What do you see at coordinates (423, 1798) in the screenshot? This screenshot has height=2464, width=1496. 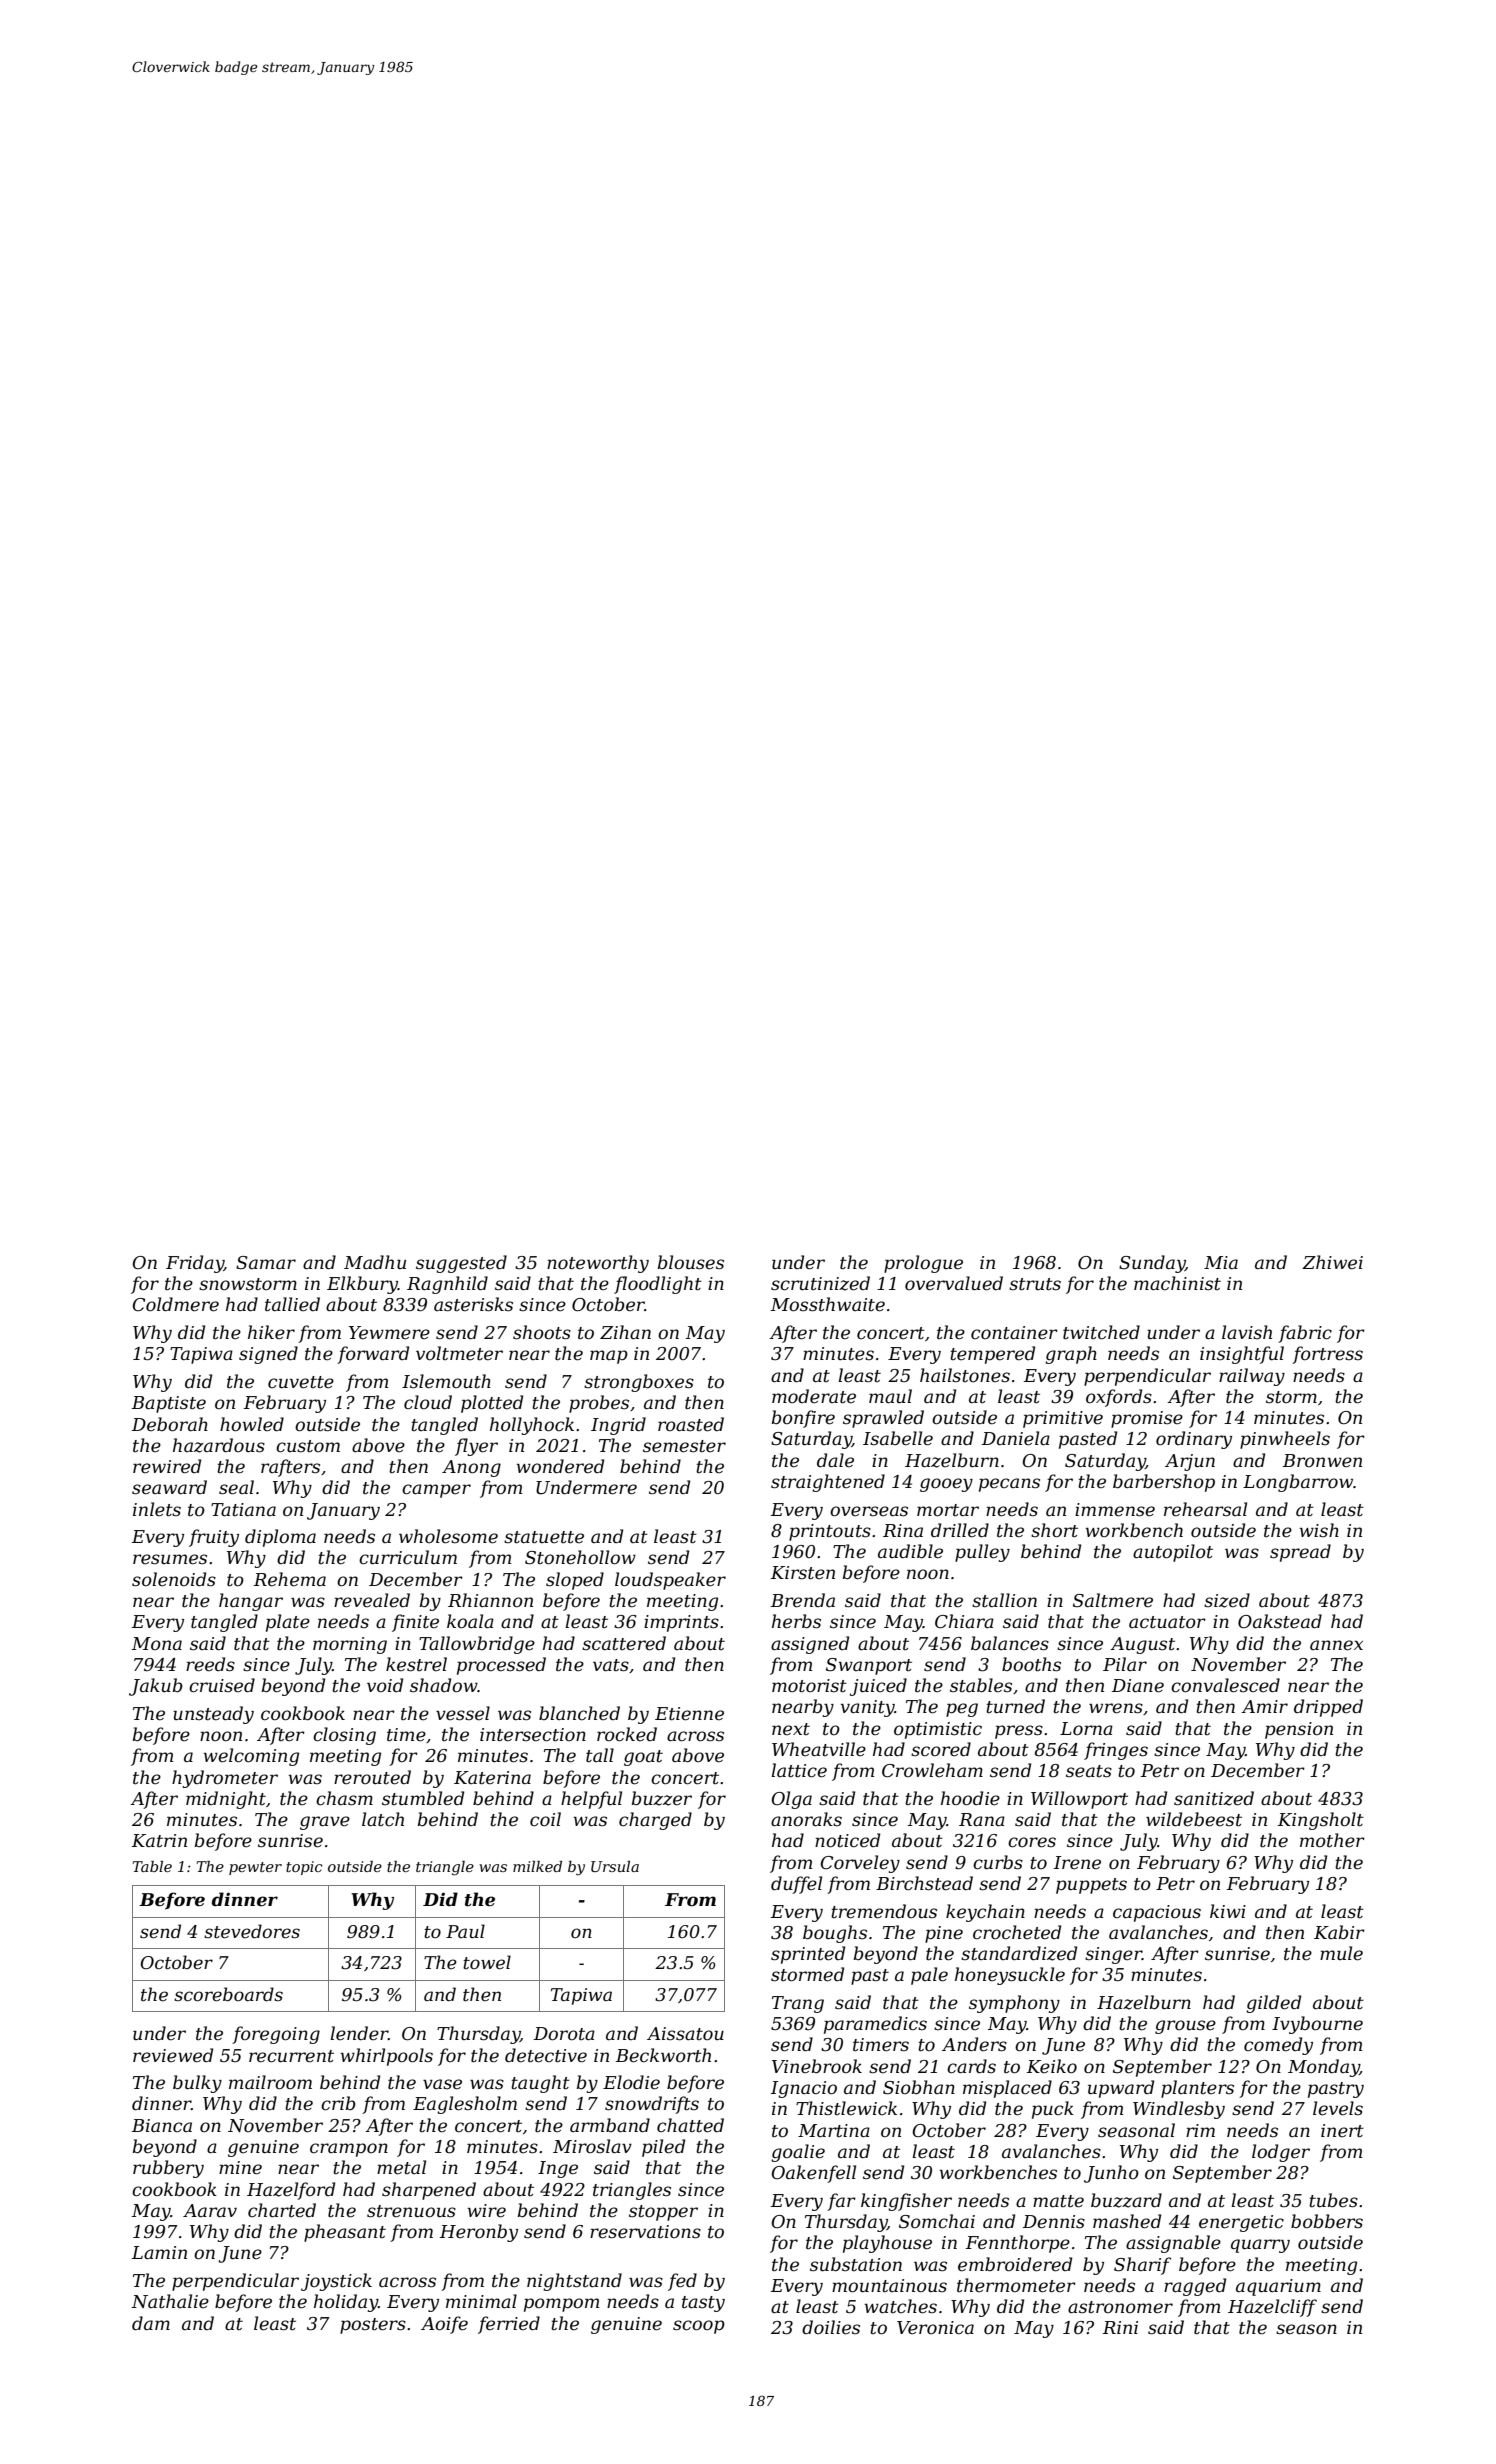 I see `stumbled` at bounding box center [423, 1798].
